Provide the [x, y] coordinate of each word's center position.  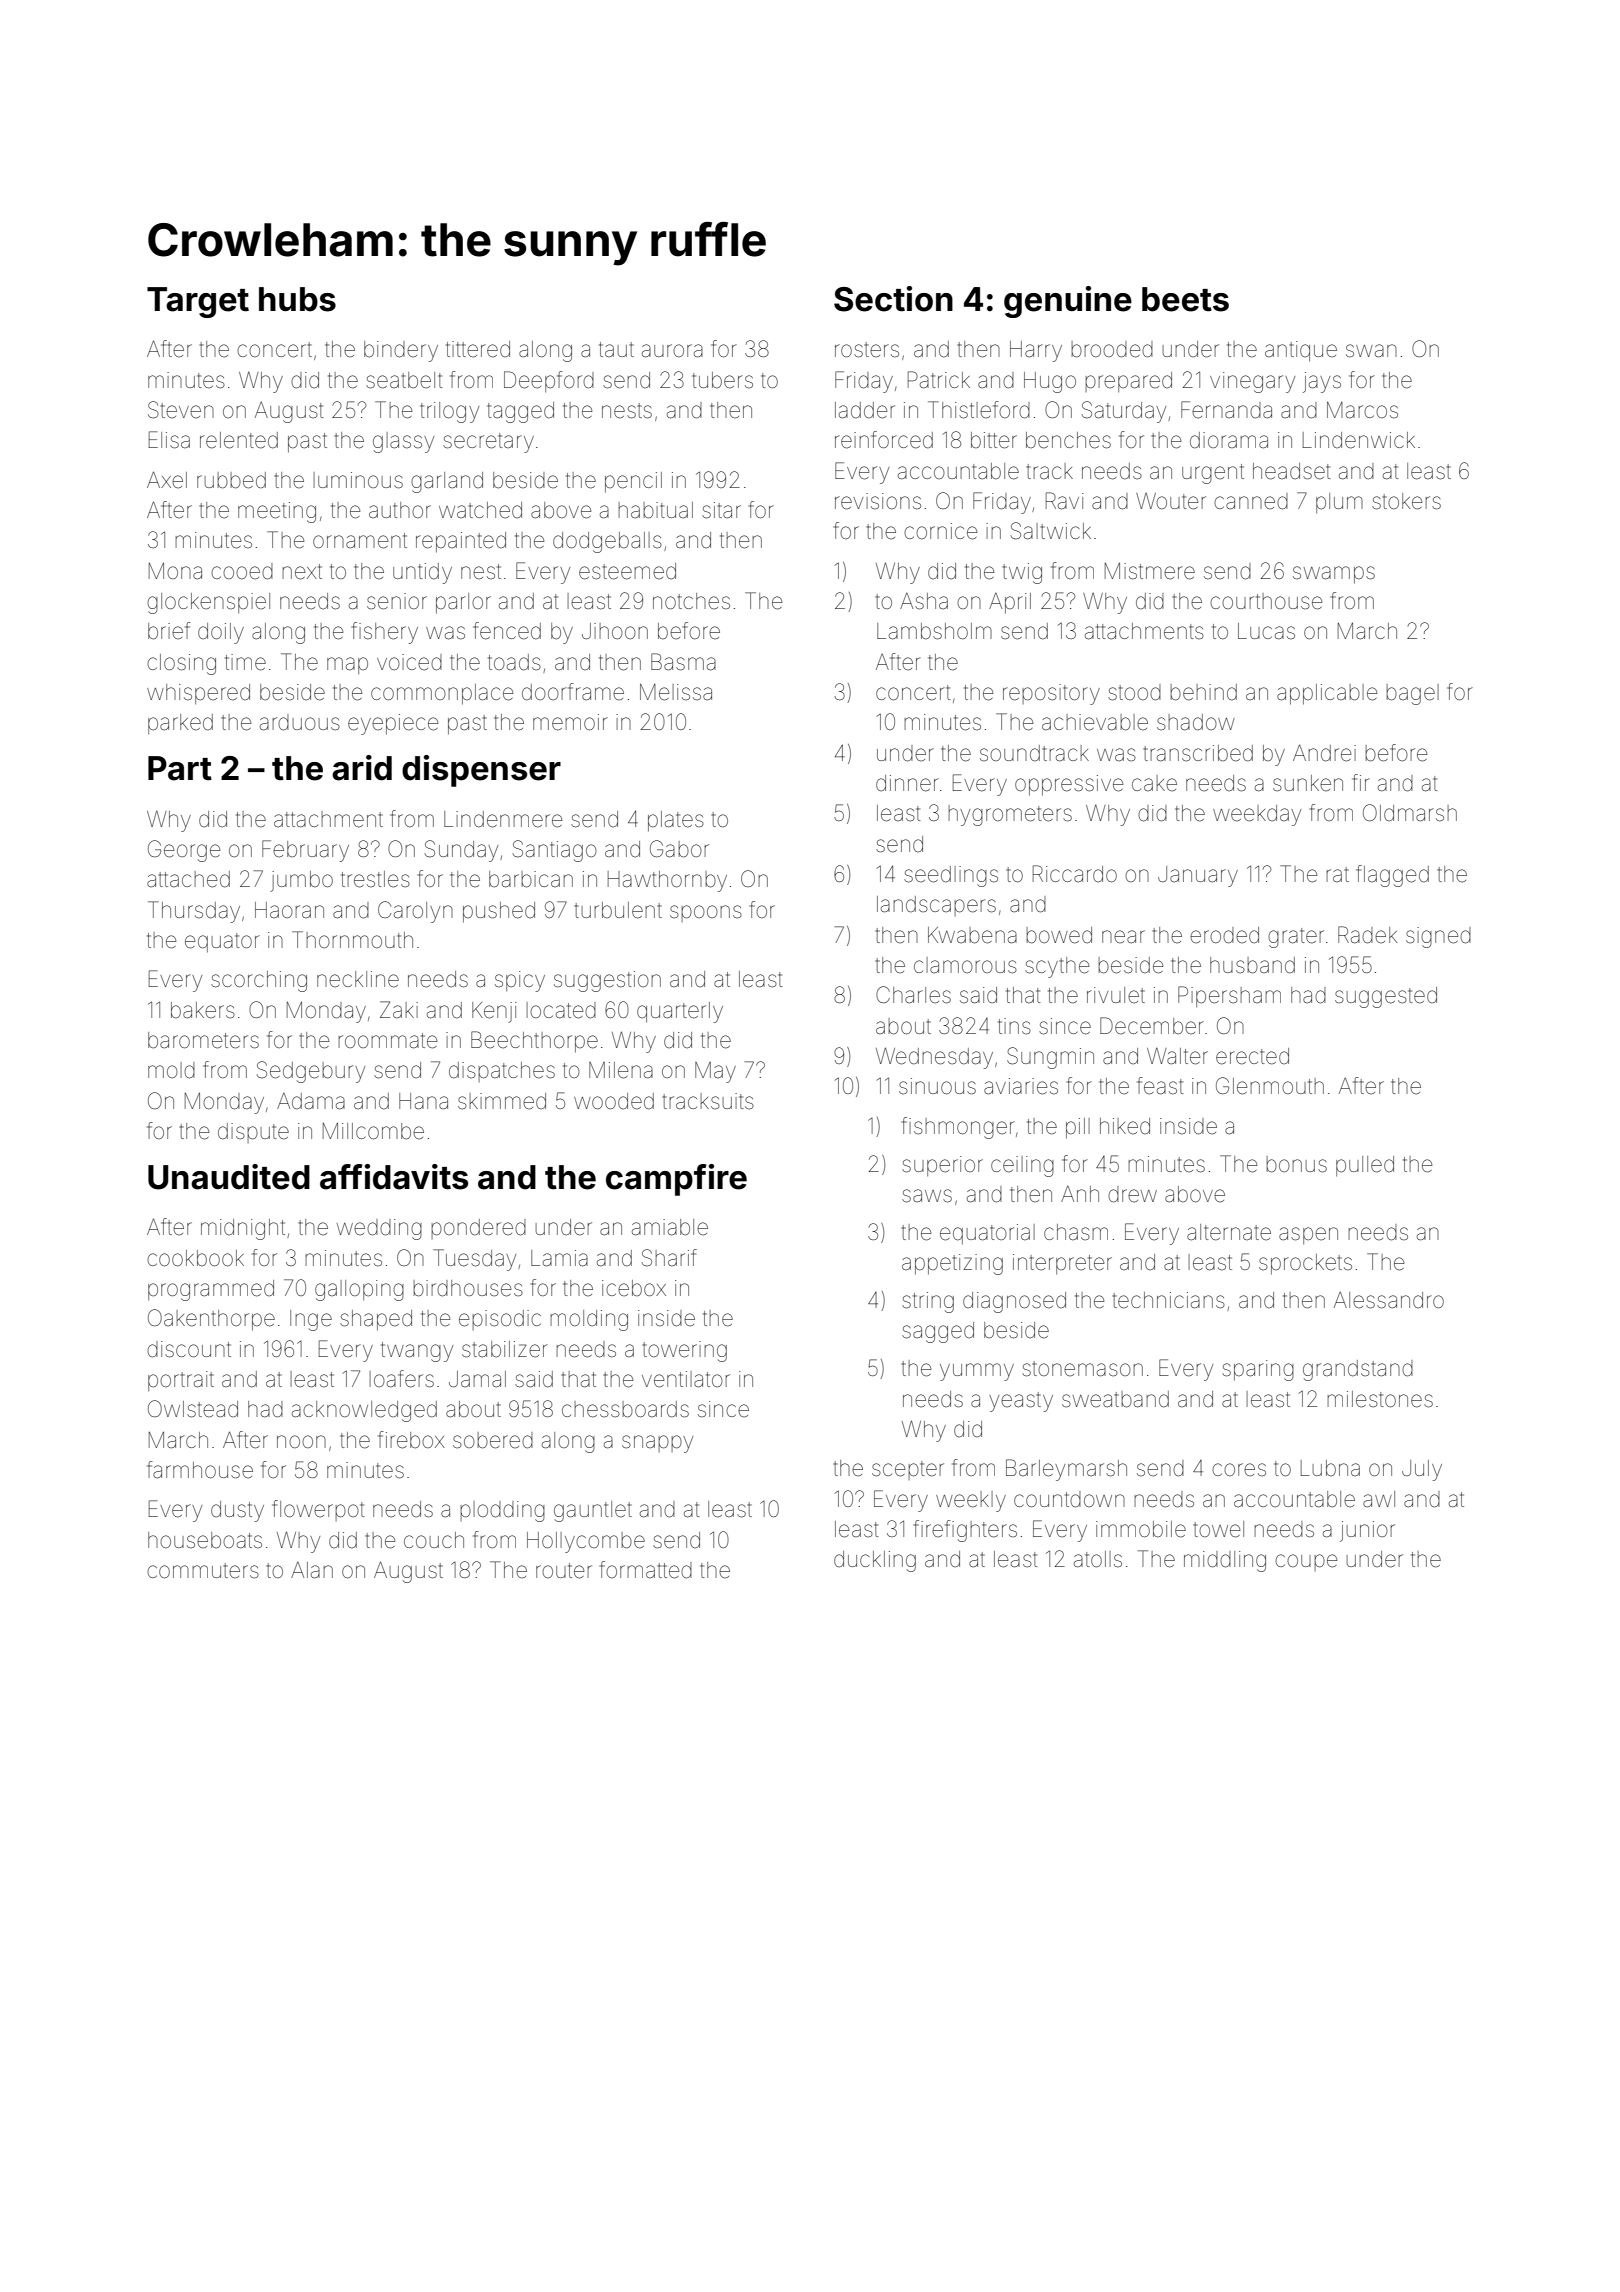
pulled [1365, 1166]
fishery [385, 633]
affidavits [394, 1177]
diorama [1229, 440]
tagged [520, 412]
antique [1301, 351]
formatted [646, 1570]
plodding [502, 1511]
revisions [878, 501]
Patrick [939, 380]
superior [942, 1166]
